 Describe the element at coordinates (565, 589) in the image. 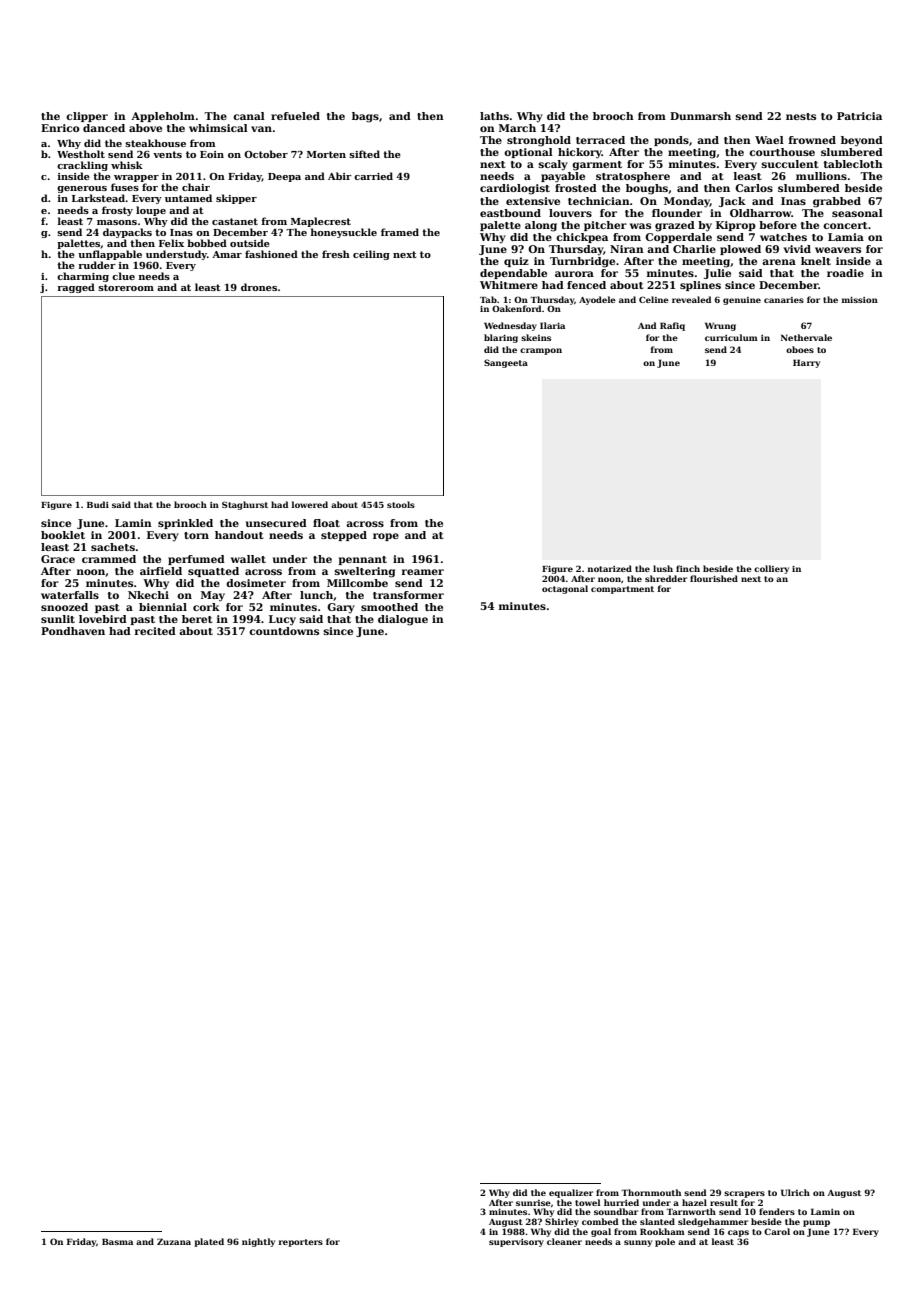

I see `octagonal` at that location.
